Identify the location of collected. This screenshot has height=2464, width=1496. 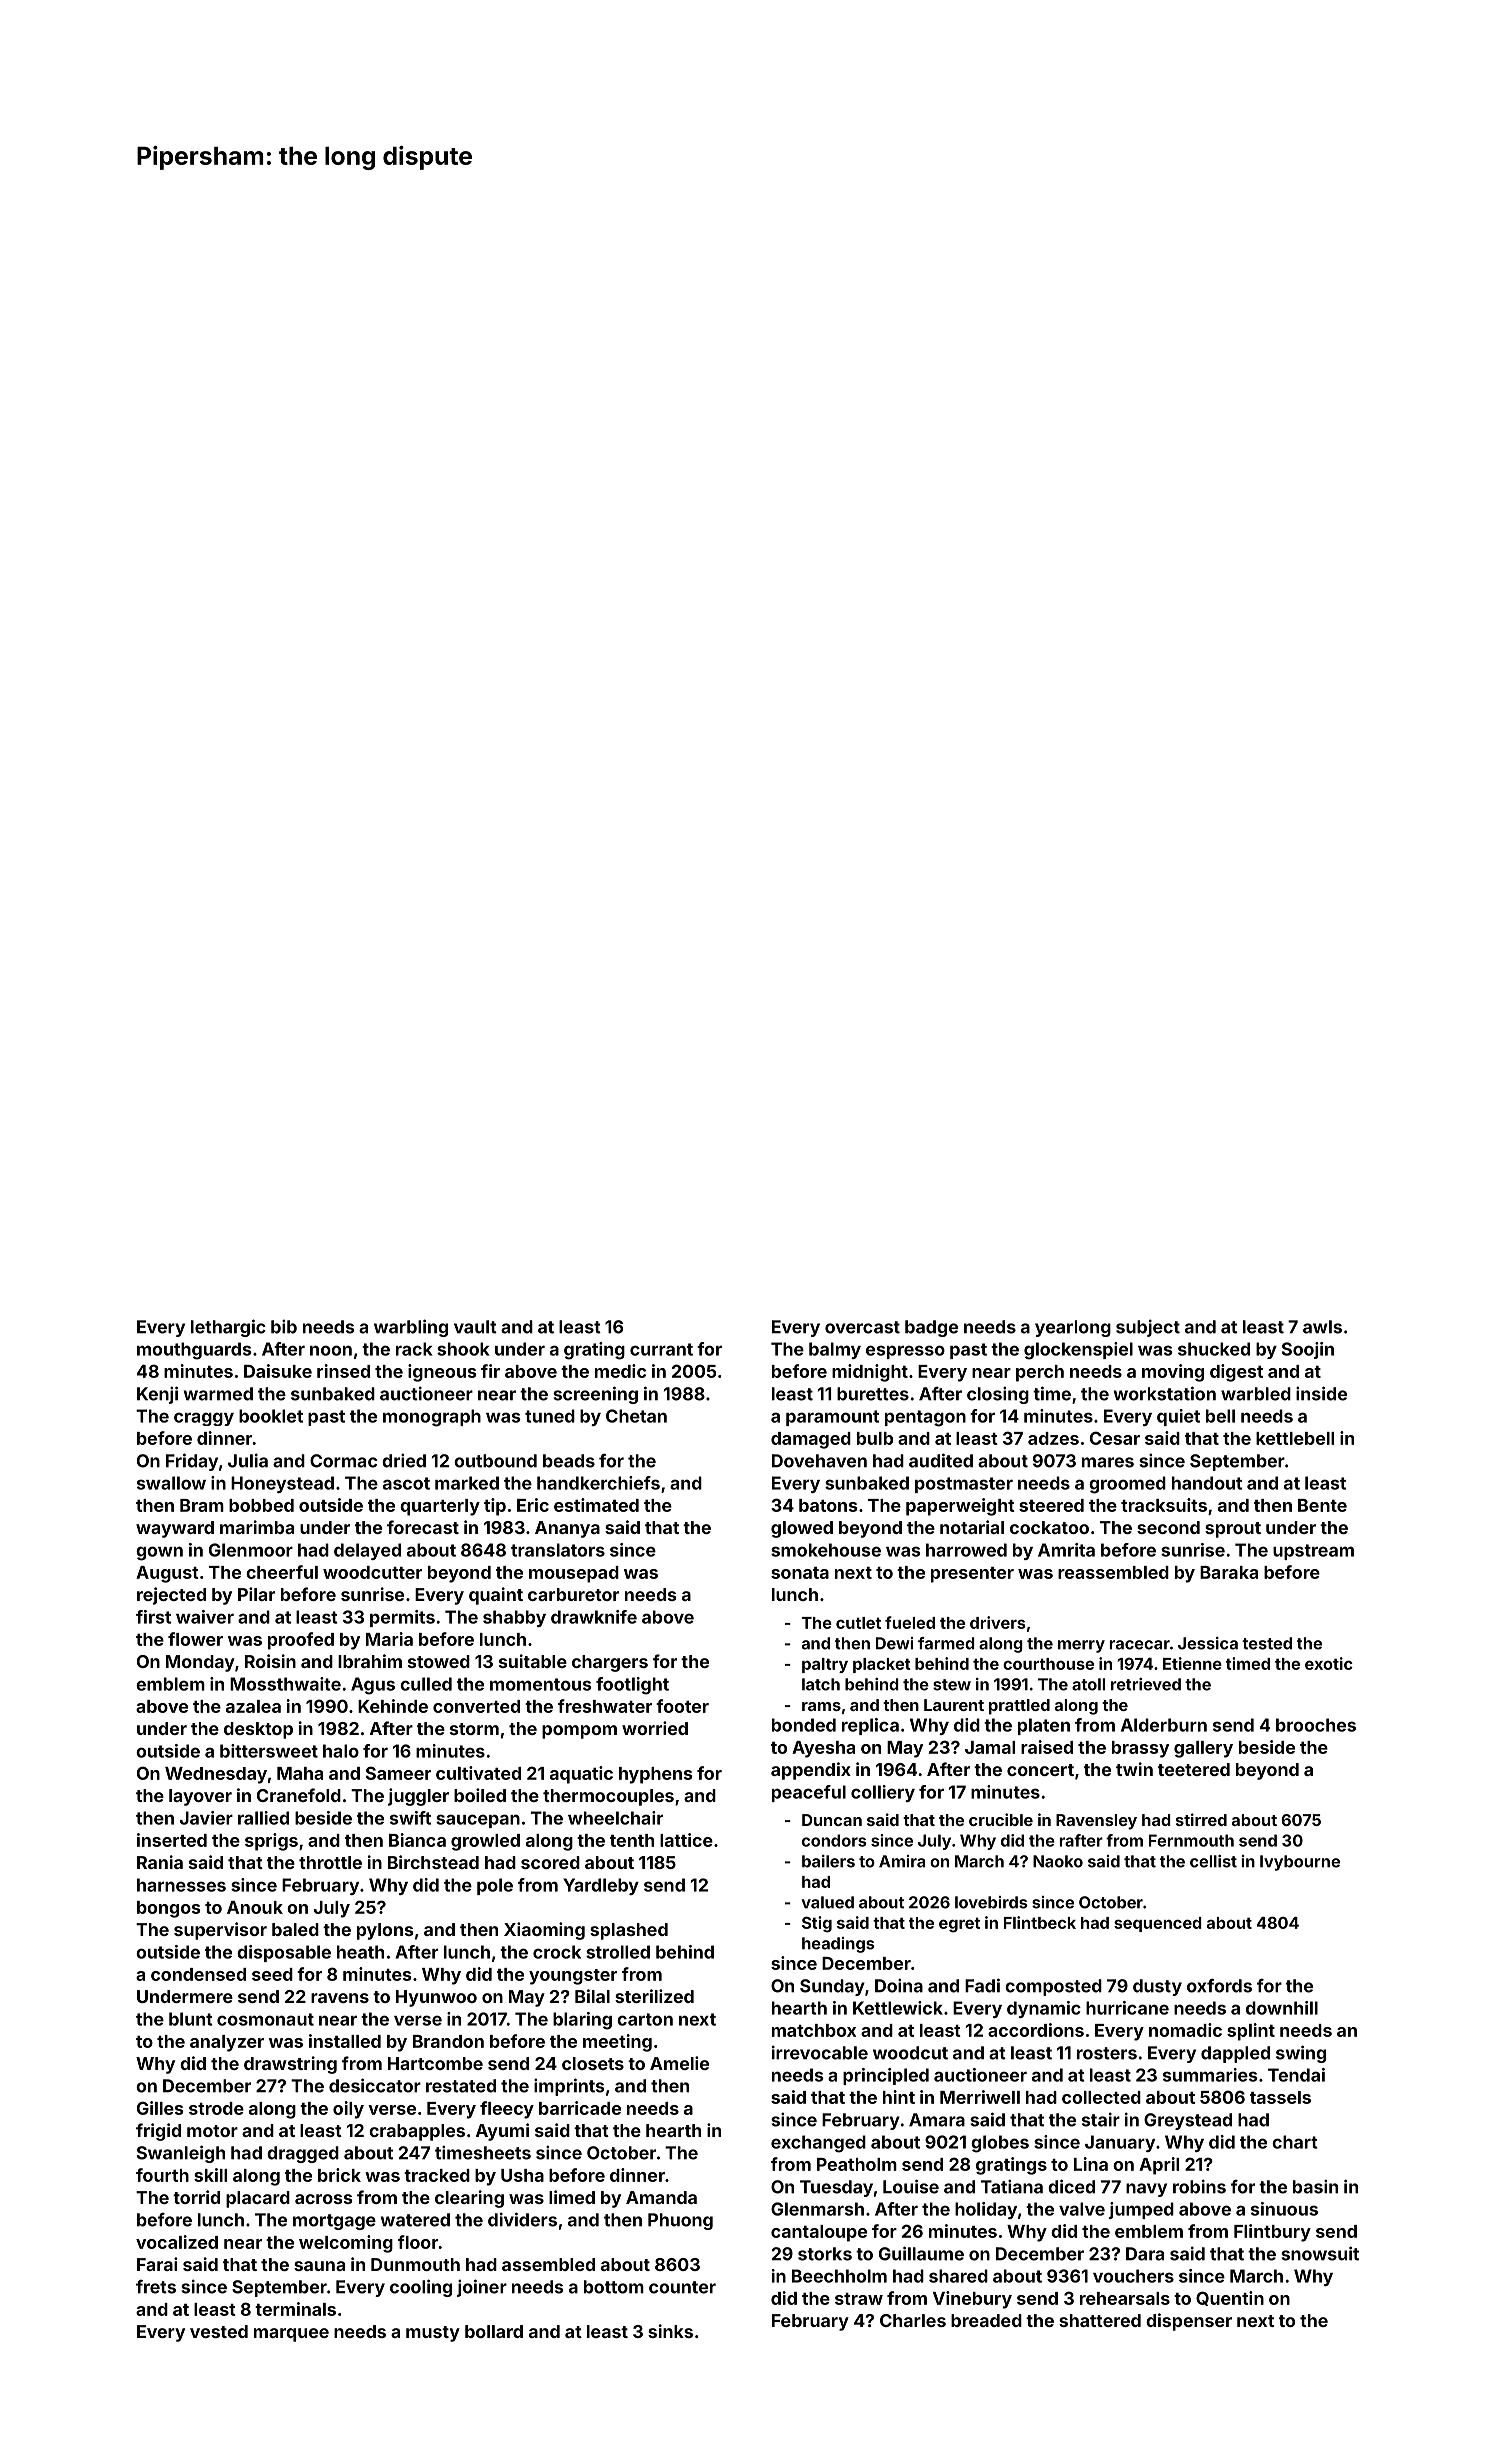
(1101, 2097).
